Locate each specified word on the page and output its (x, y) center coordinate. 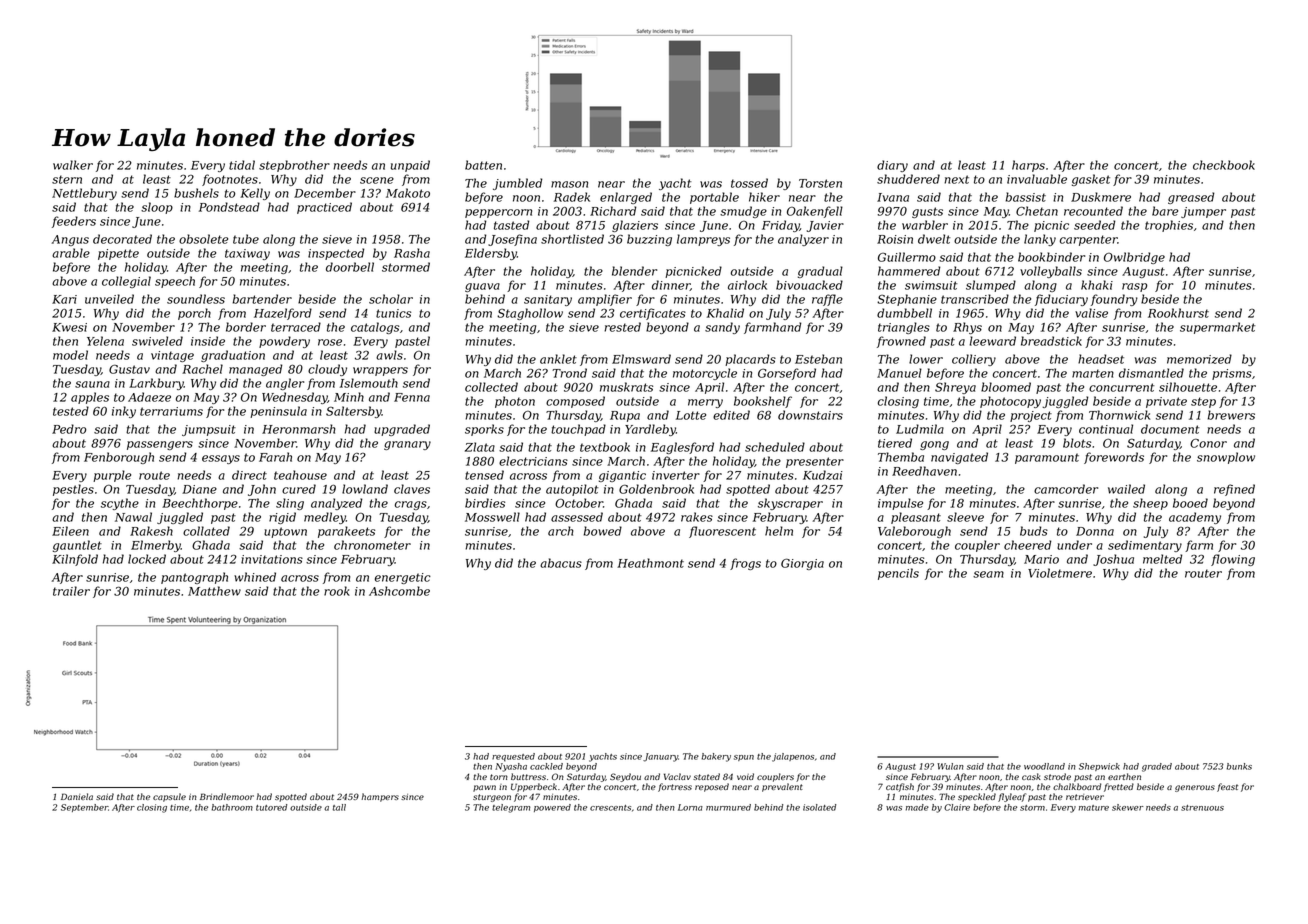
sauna (92, 384)
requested (513, 757)
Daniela (77, 796)
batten (483, 165)
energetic (403, 578)
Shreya (955, 388)
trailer (71, 591)
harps (1028, 166)
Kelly (255, 194)
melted (1163, 559)
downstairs (810, 415)
